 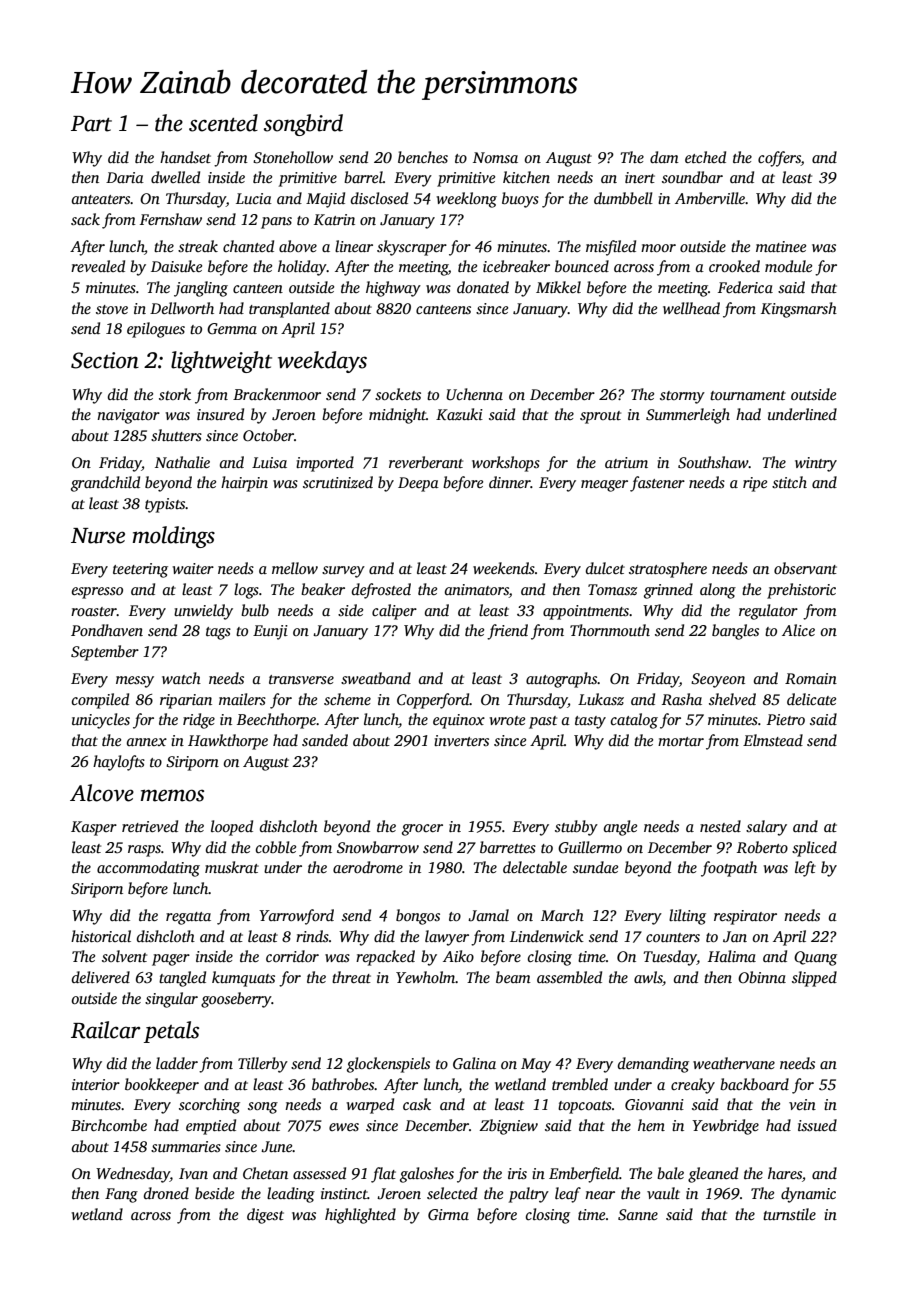 I want to click on digest, so click(x=265, y=1216).
